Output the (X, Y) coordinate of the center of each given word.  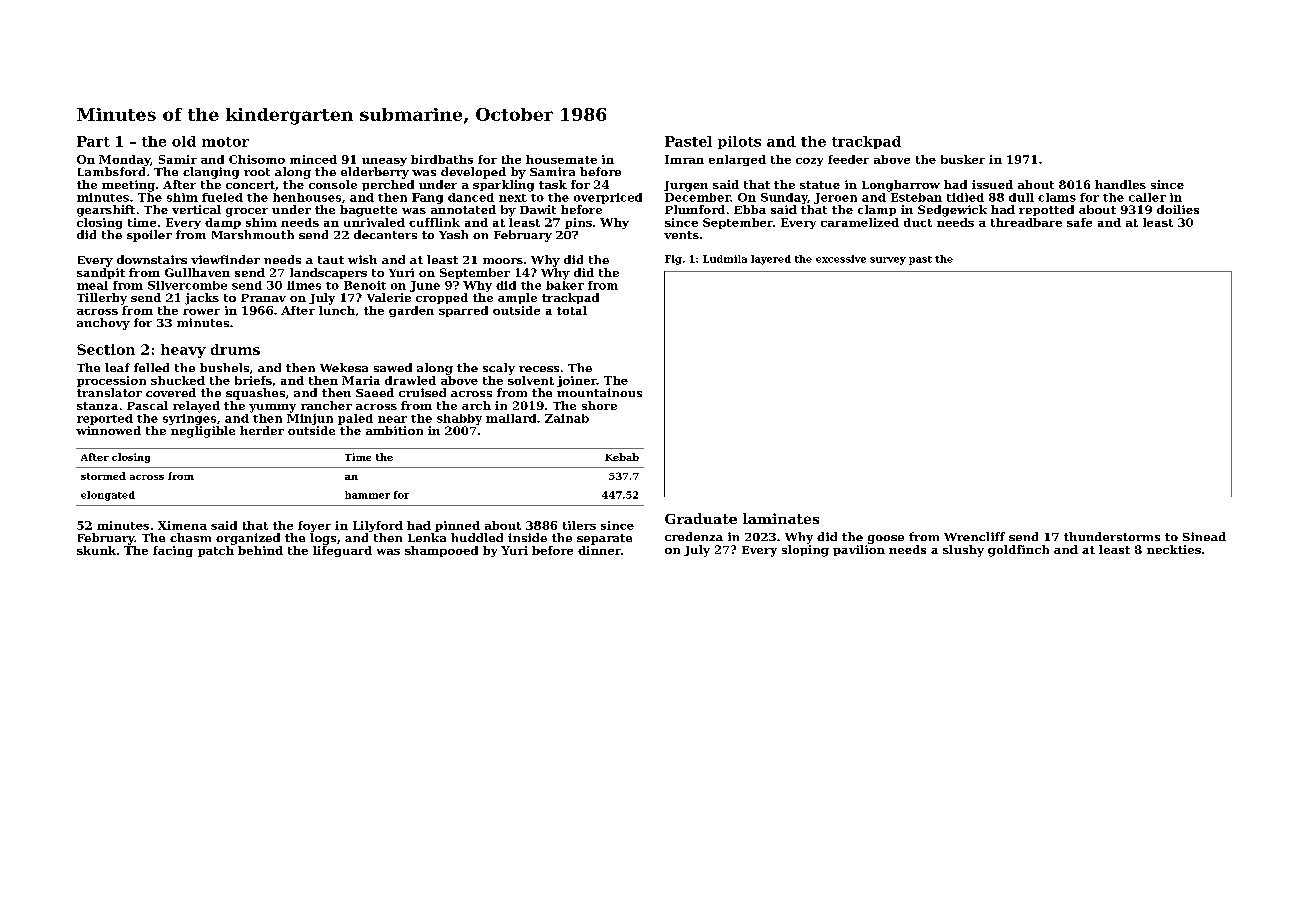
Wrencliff (974, 536)
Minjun (310, 419)
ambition (394, 430)
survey (888, 261)
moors (503, 261)
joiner (577, 381)
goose (886, 539)
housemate (561, 159)
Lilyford (378, 526)
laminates (781, 518)
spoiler (149, 236)
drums (235, 349)
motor (225, 142)
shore (599, 405)
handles (1120, 184)
